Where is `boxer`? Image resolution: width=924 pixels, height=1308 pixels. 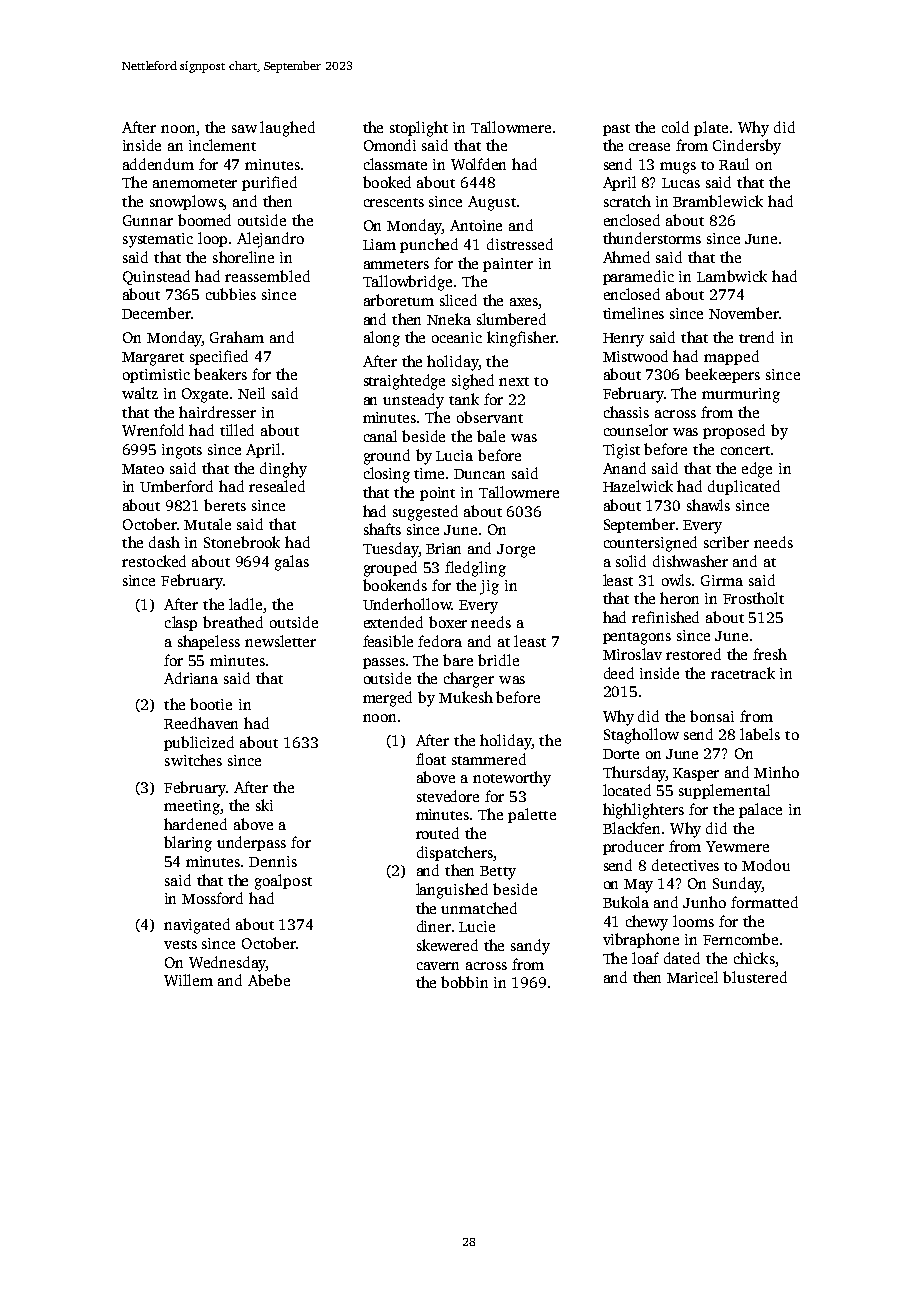 boxer is located at coordinates (448, 622).
